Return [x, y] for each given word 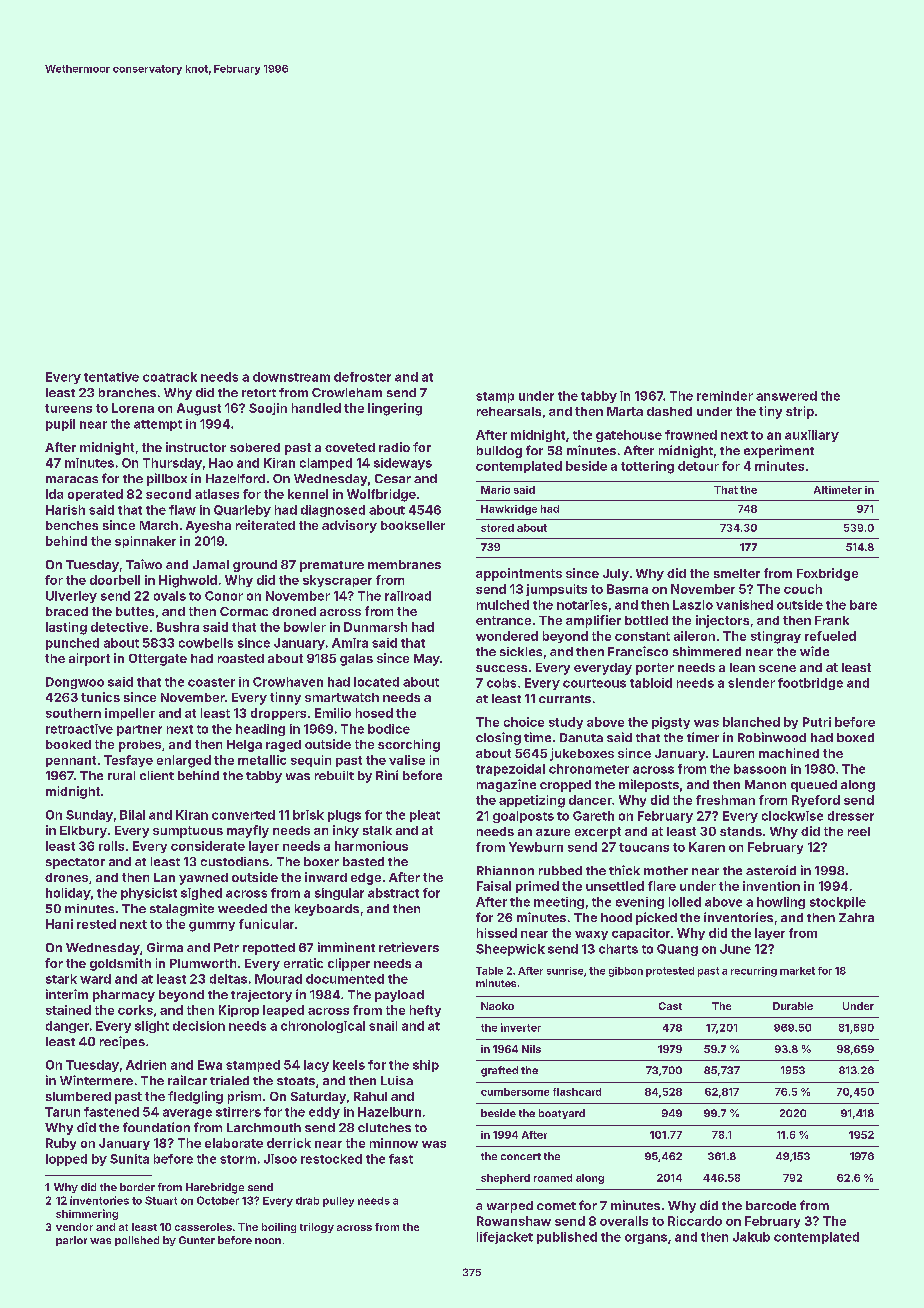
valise [407, 760]
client [157, 775]
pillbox [167, 479]
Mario [495, 490]
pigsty [671, 723]
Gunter [197, 1240]
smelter [737, 573]
